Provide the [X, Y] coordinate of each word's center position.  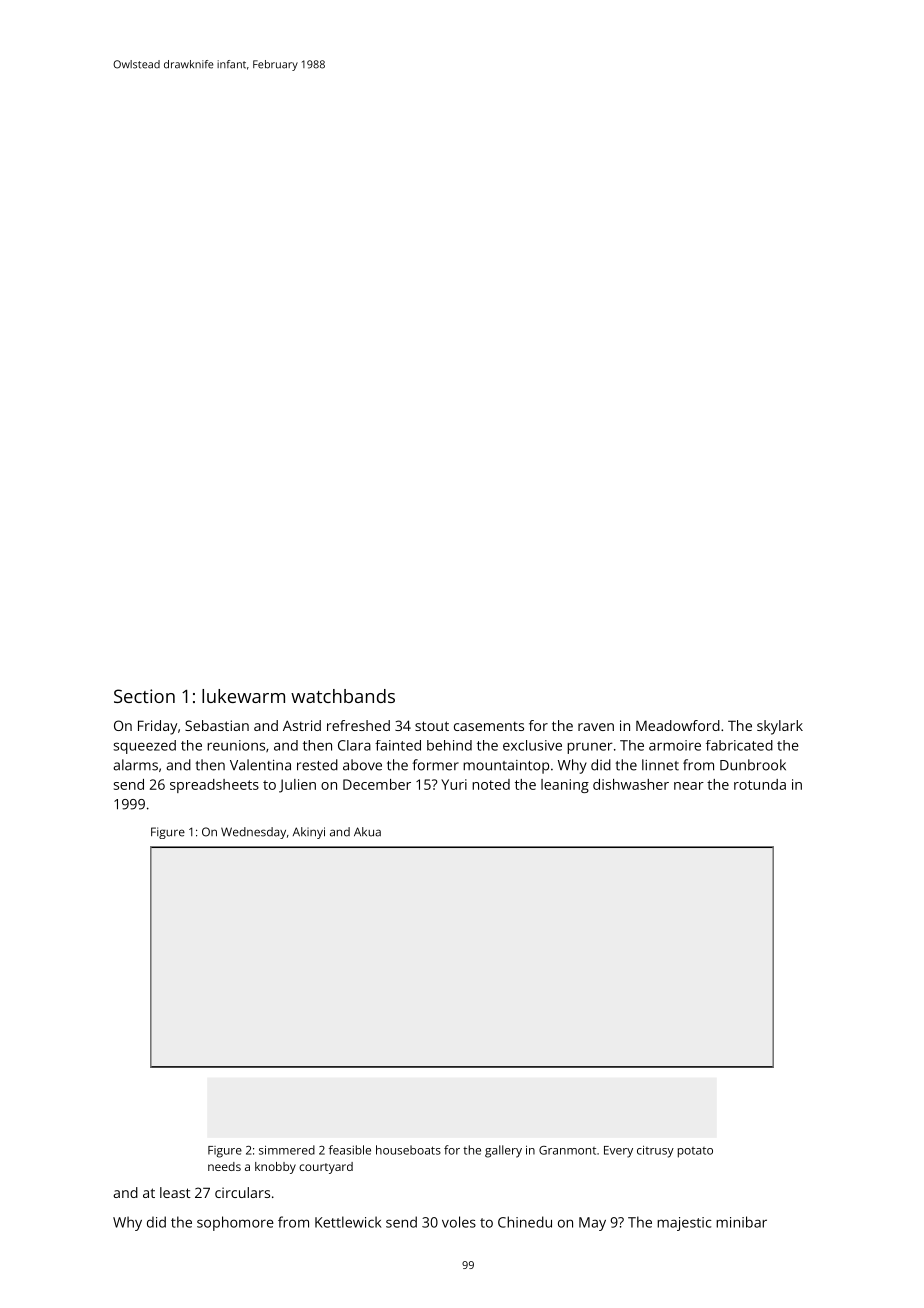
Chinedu [525, 1222]
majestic [684, 1224]
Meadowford [678, 725]
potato [695, 1152]
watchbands [343, 696]
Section [144, 696]
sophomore [235, 1223]
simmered [287, 1150]
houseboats [408, 1150]
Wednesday [253, 833]
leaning [565, 786]
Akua [367, 832]
